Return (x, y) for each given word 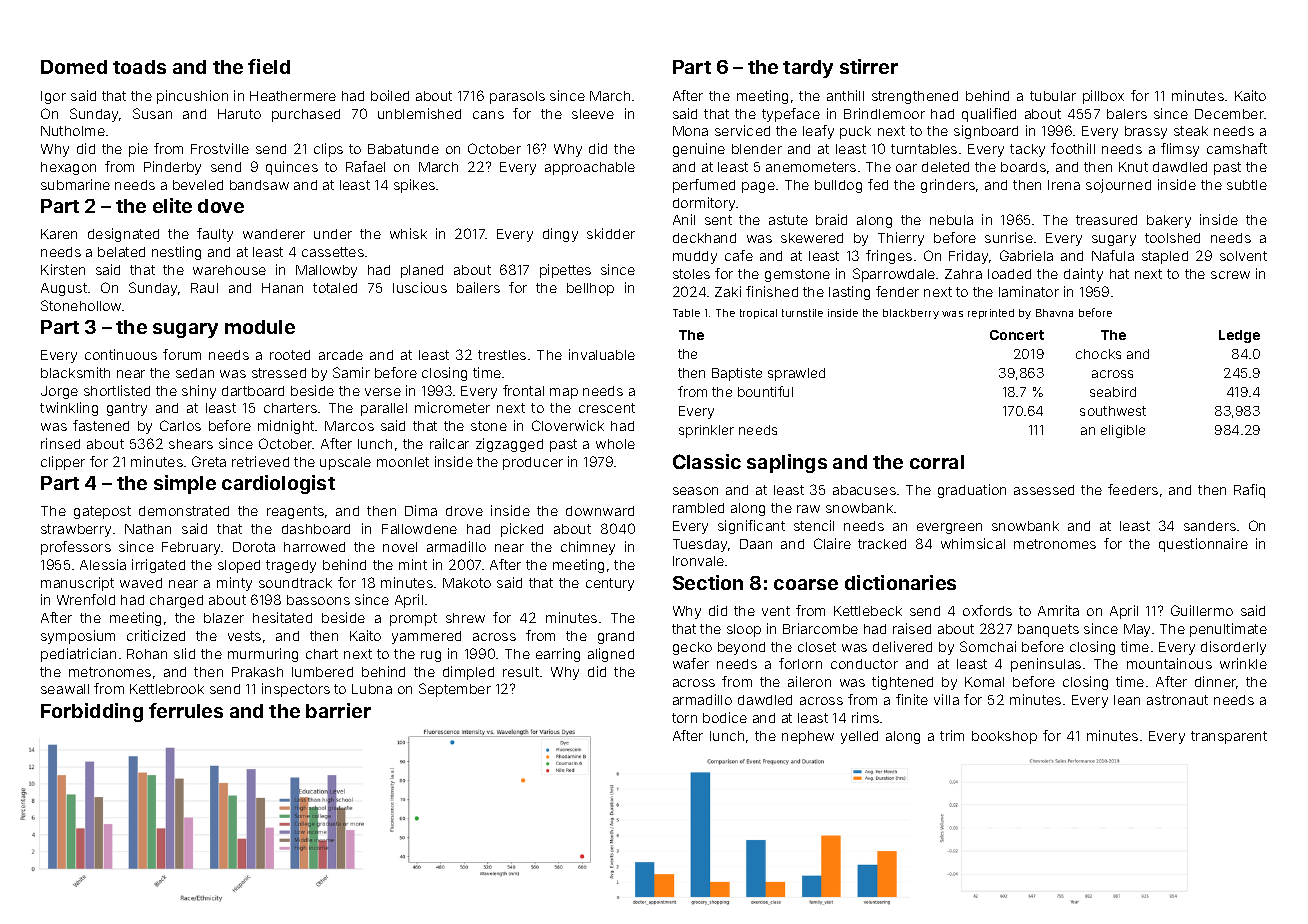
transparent (1229, 737)
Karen (59, 234)
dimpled (468, 673)
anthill (845, 95)
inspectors (296, 690)
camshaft (1237, 148)
